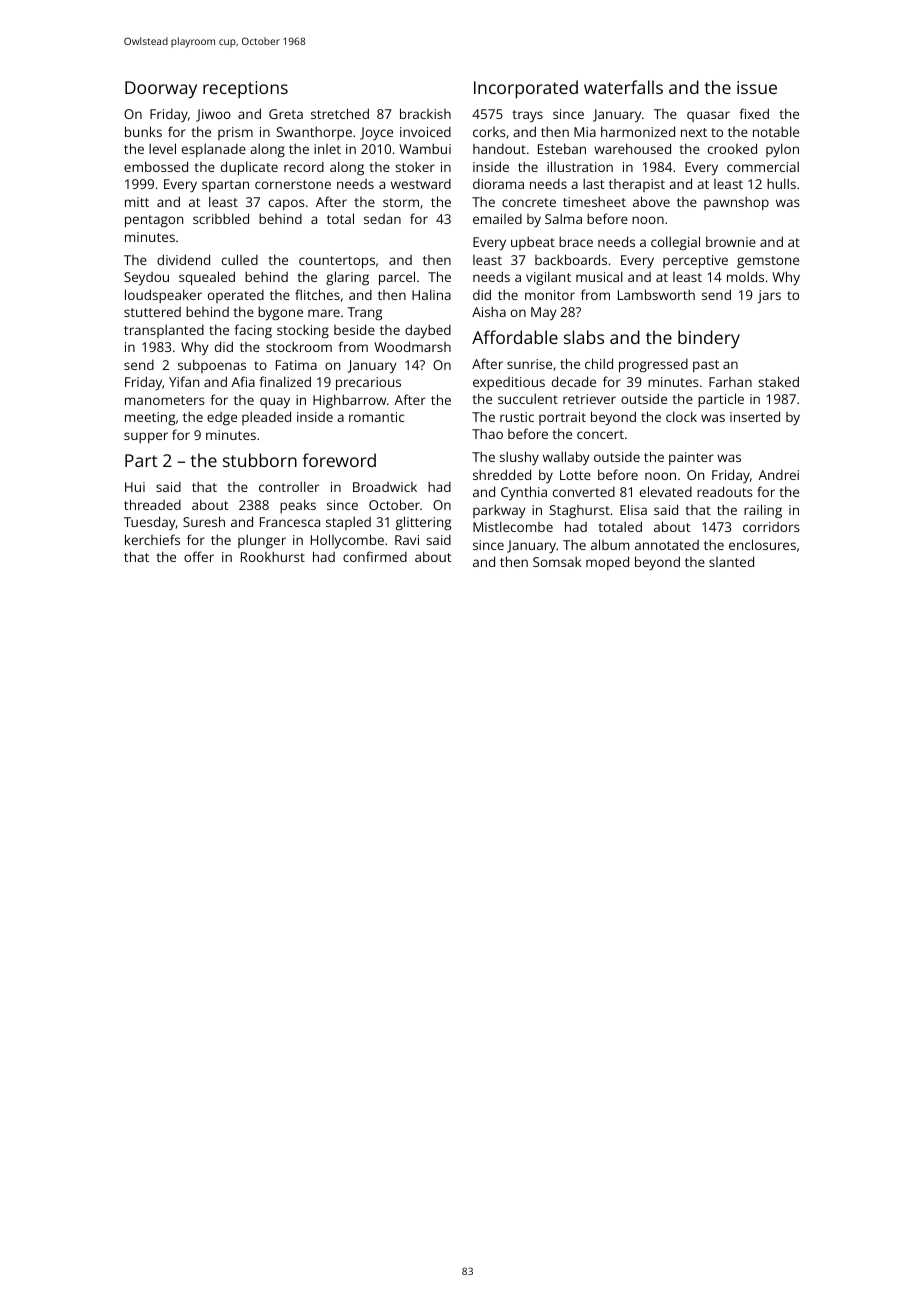  What do you see at coordinates (725, 491) in the image?
I see `readouts` at bounding box center [725, 491].
